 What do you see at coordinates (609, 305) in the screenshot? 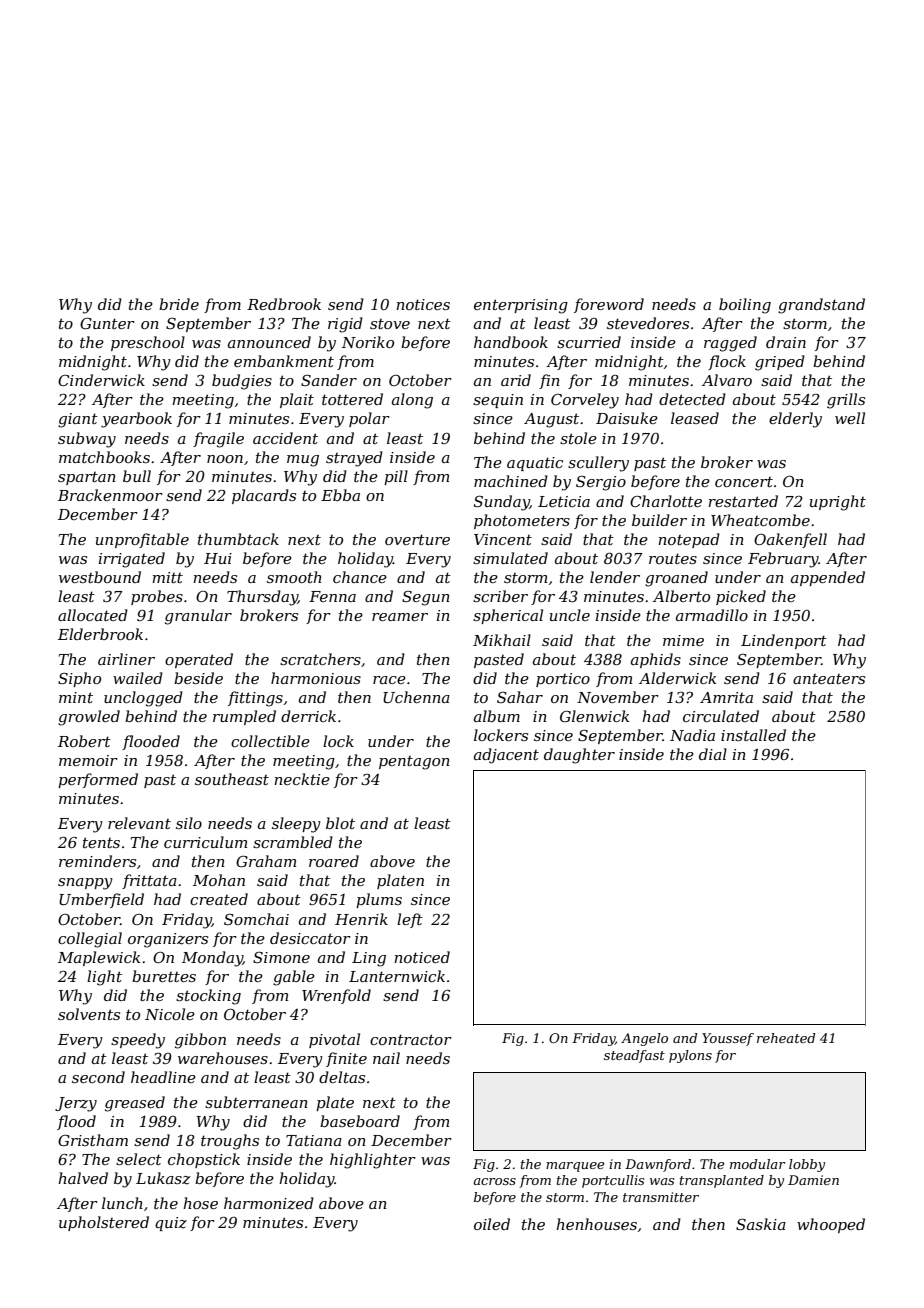
I see `foreword` at bounding box center [609, 305].
